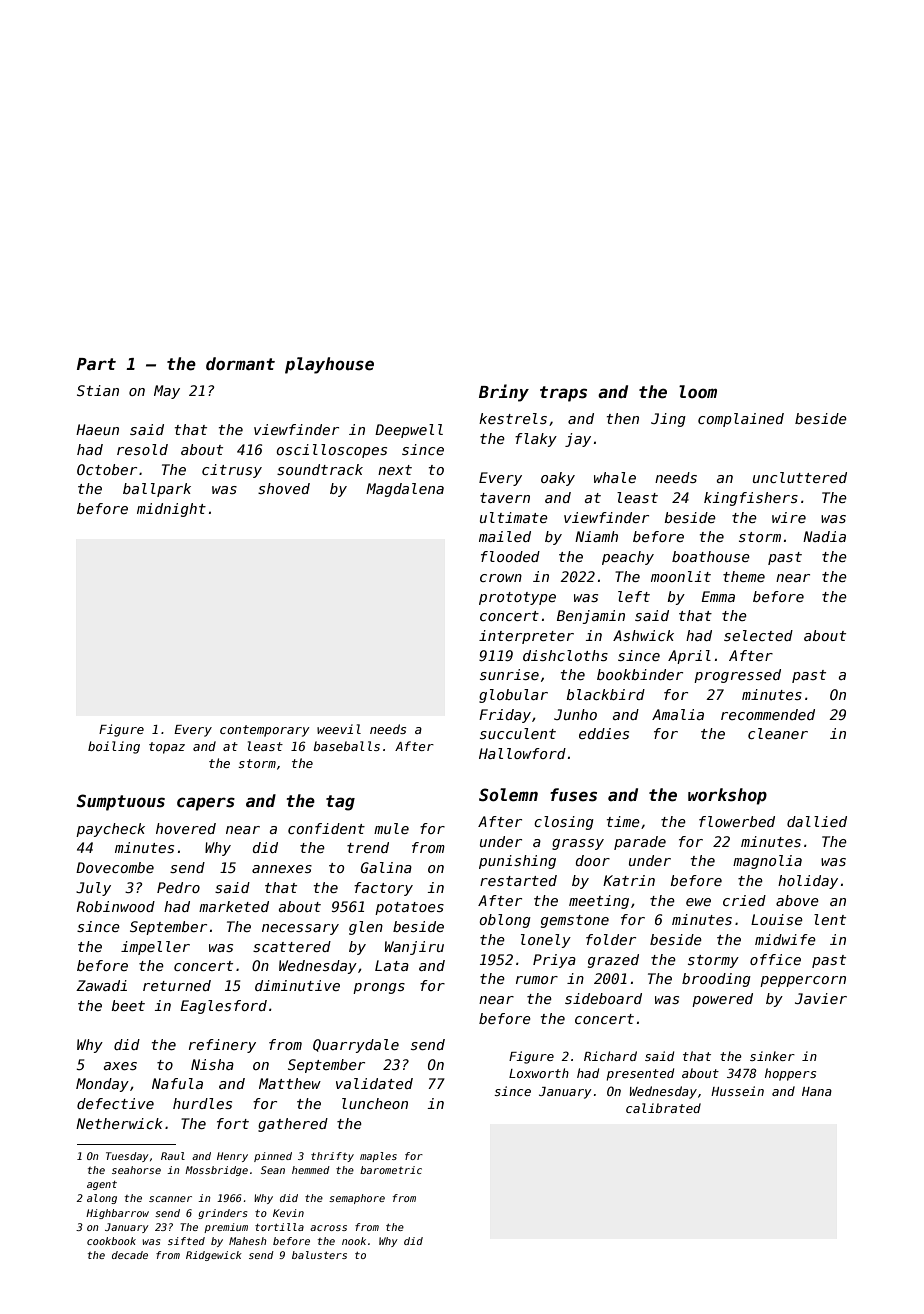 This page has width=924, height=1314. Describe the element at coordinates (504, 393) in the page. I see `Briny` at that location.
